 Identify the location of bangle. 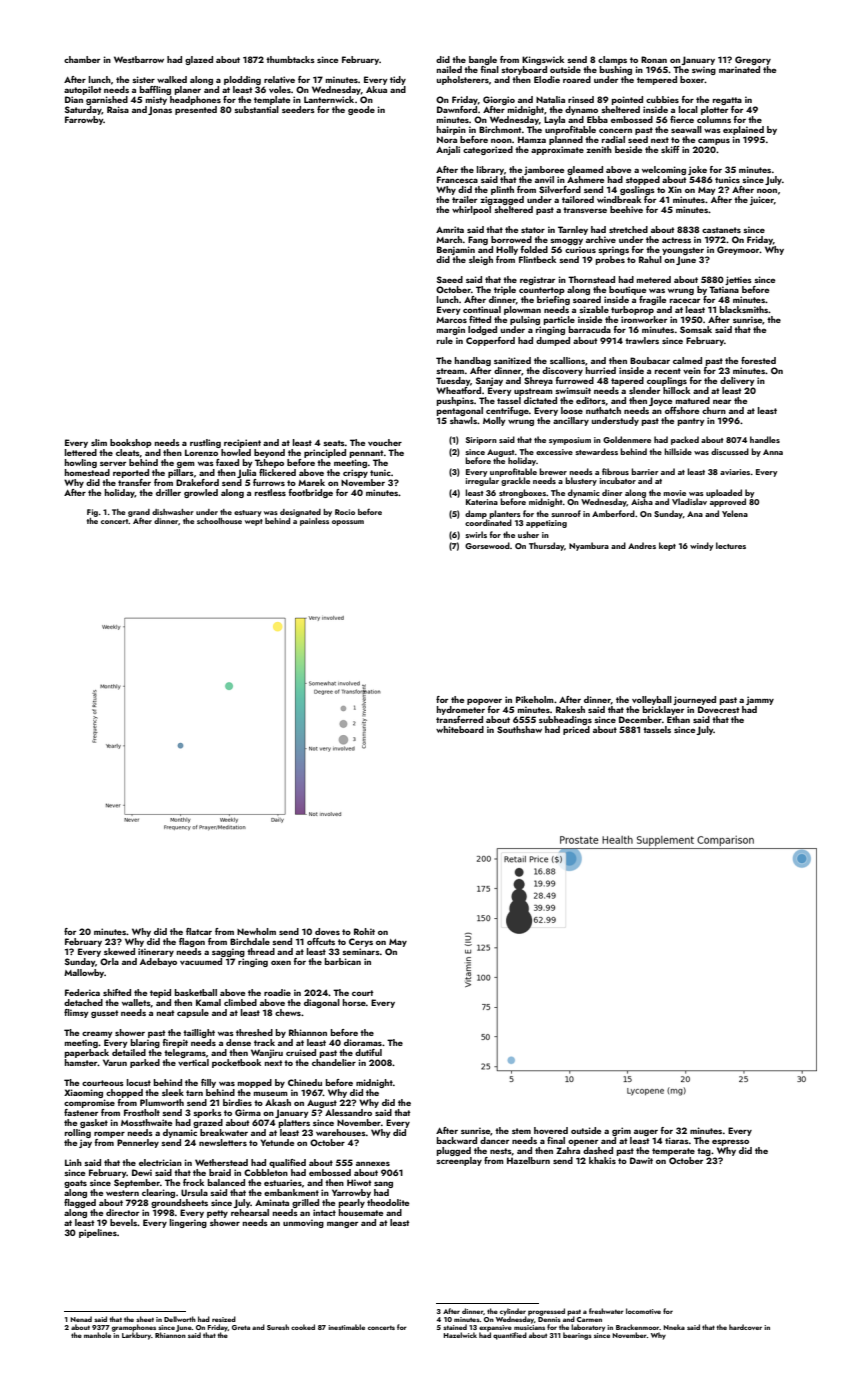
(483, 60).
